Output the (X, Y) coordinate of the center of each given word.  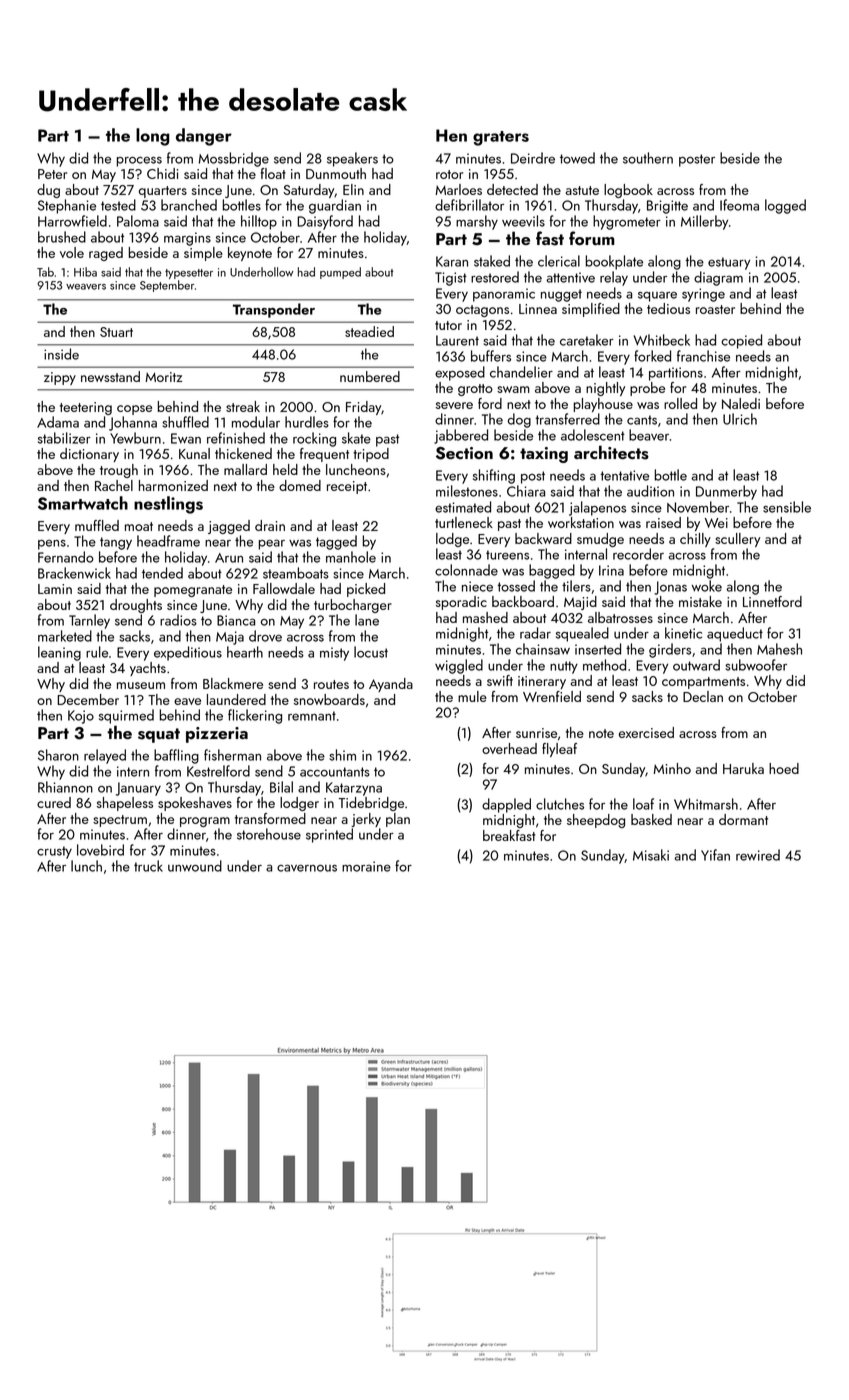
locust (371, 652)
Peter (52, 174)
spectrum (120, 821)
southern (648, 158)
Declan (703, 696)
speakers (352, 159)
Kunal (194, 453)
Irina (611, 570)
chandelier (521, 372)
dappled (506, 805)
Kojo (81, 717)
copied (741, 341)
